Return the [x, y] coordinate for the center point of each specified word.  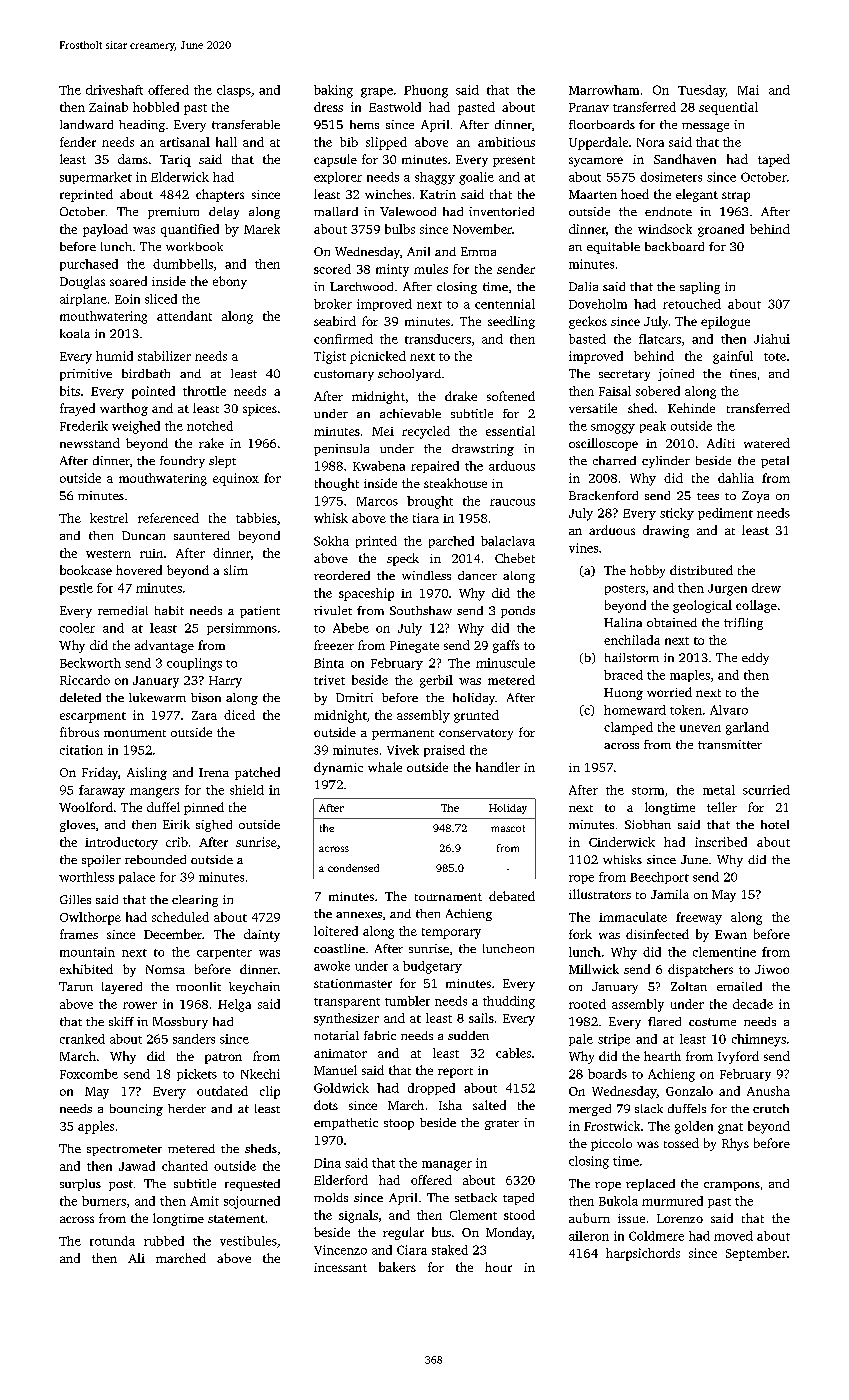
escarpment [93, 717]
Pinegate [414, 647]
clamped [628, 728]
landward [86, 124]
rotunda [112, 1241]
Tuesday [701, 91]
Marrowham [604, 90]
